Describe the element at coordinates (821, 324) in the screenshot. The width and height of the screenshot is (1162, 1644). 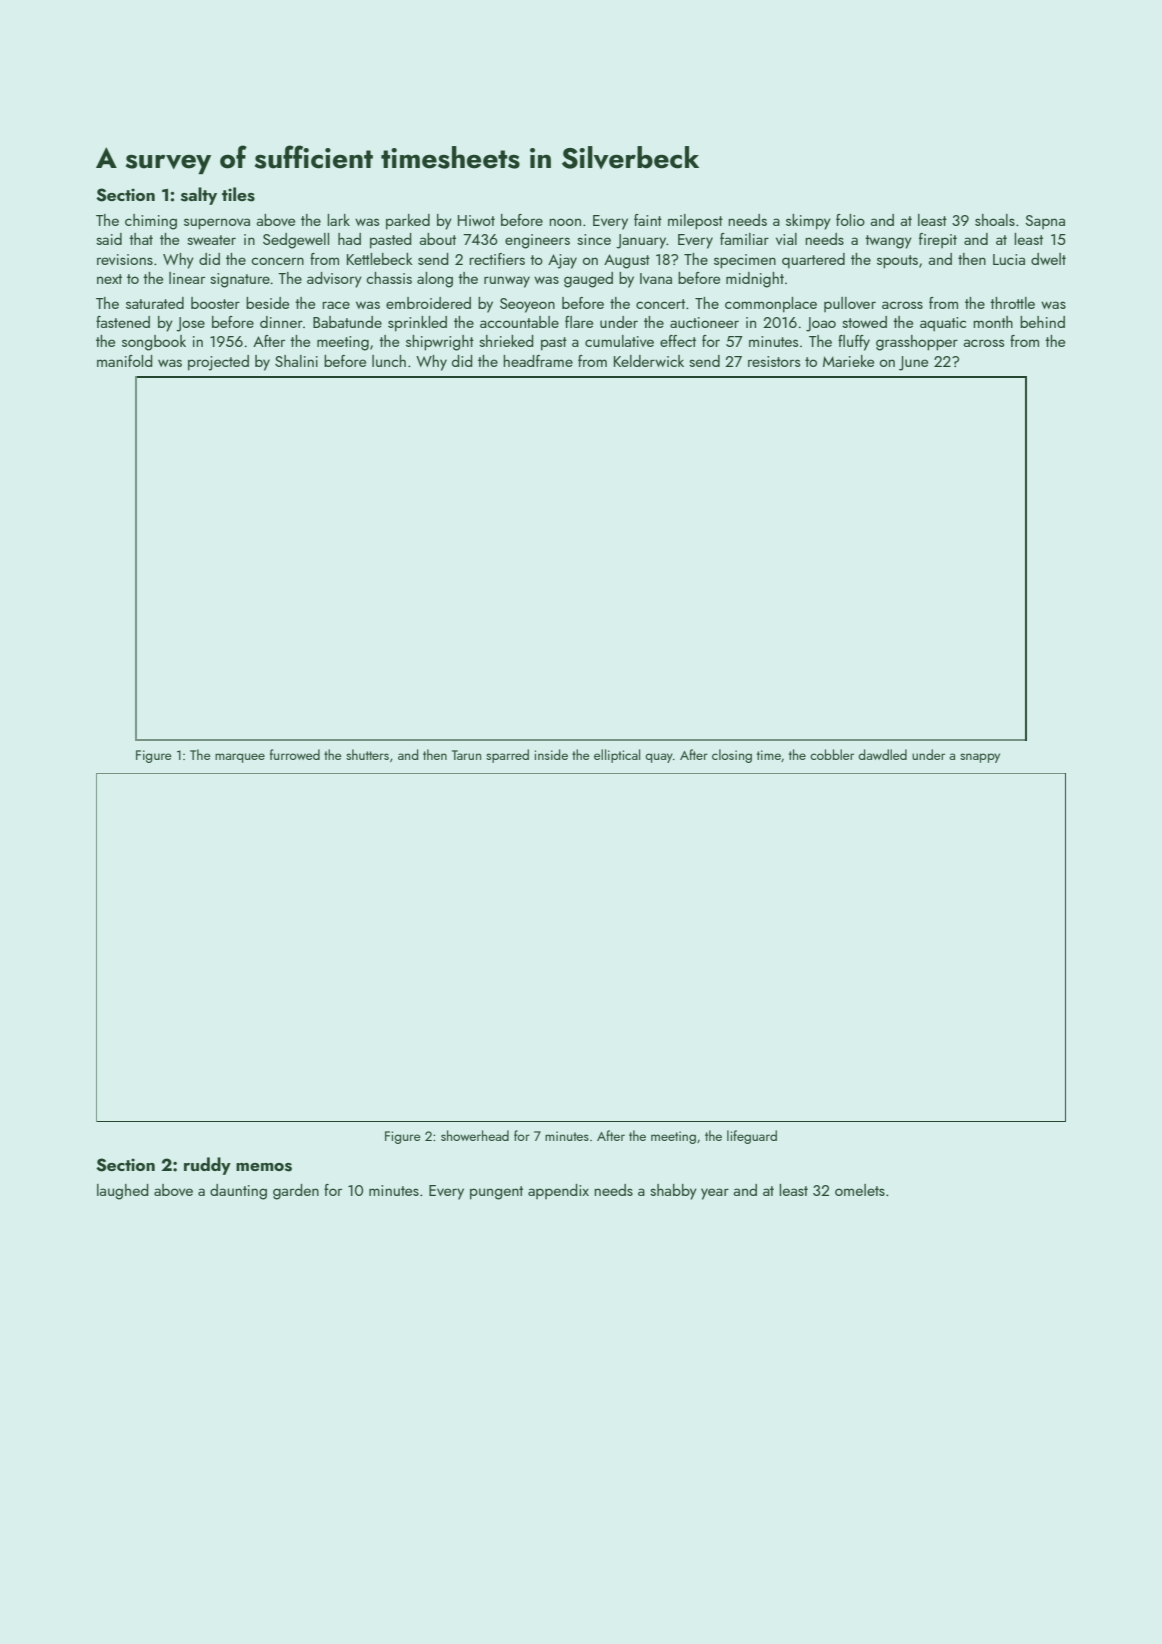
I see `Joao` at that location.
